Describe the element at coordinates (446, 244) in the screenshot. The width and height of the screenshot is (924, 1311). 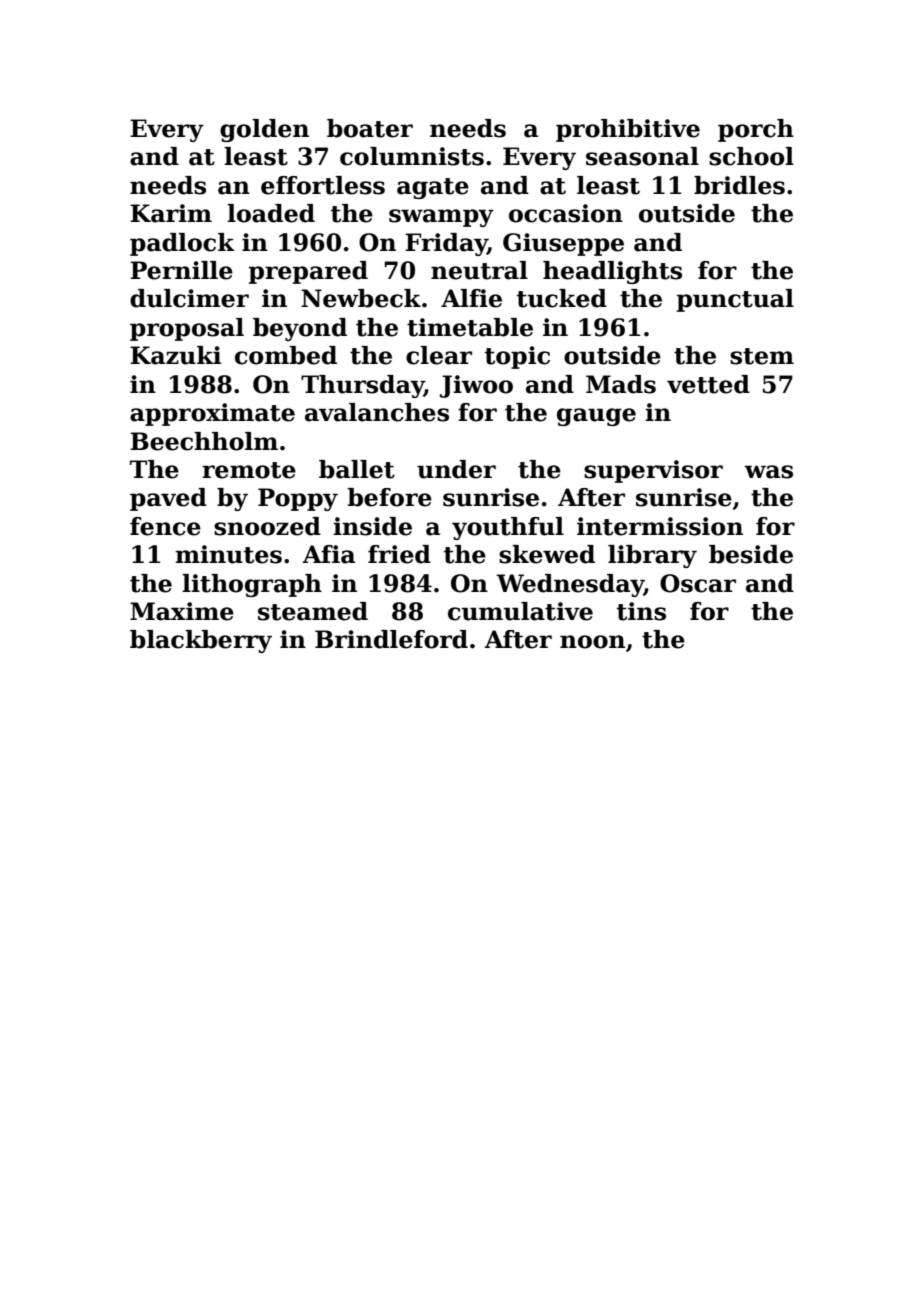
I see `Friday` at that location.
